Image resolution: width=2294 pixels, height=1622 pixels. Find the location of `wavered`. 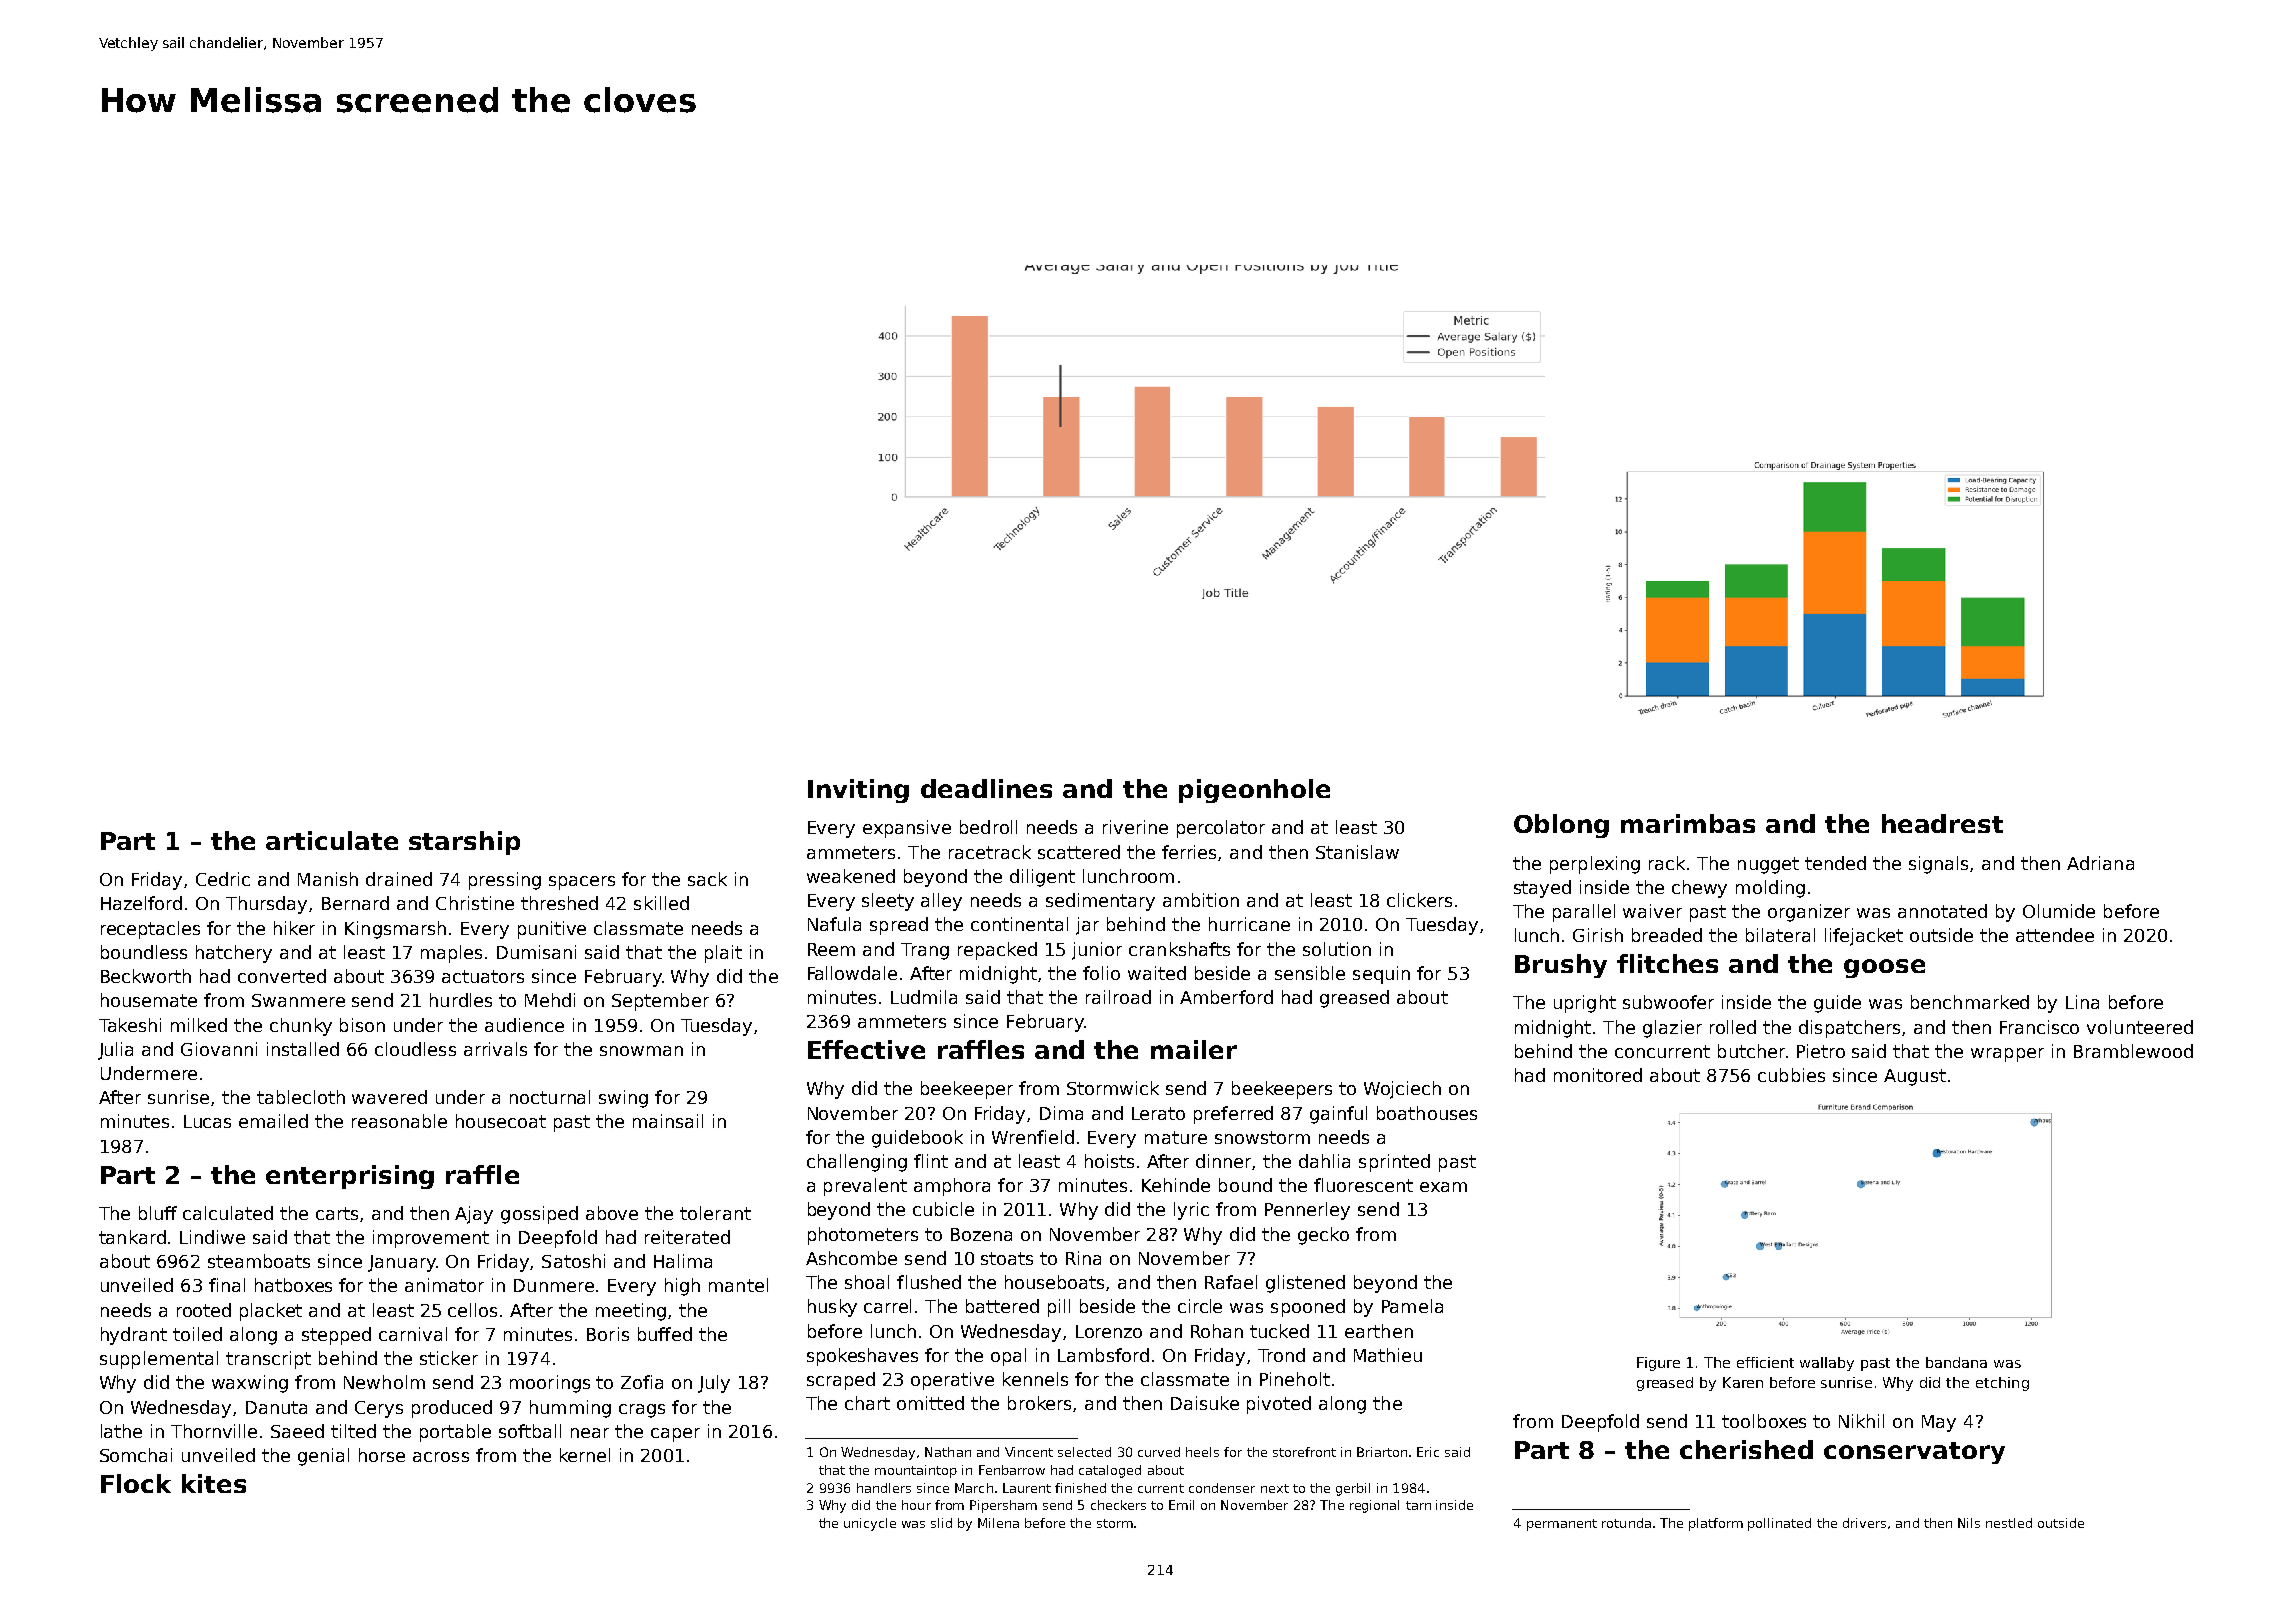

wavered is located at coordinates (389, 1097).
